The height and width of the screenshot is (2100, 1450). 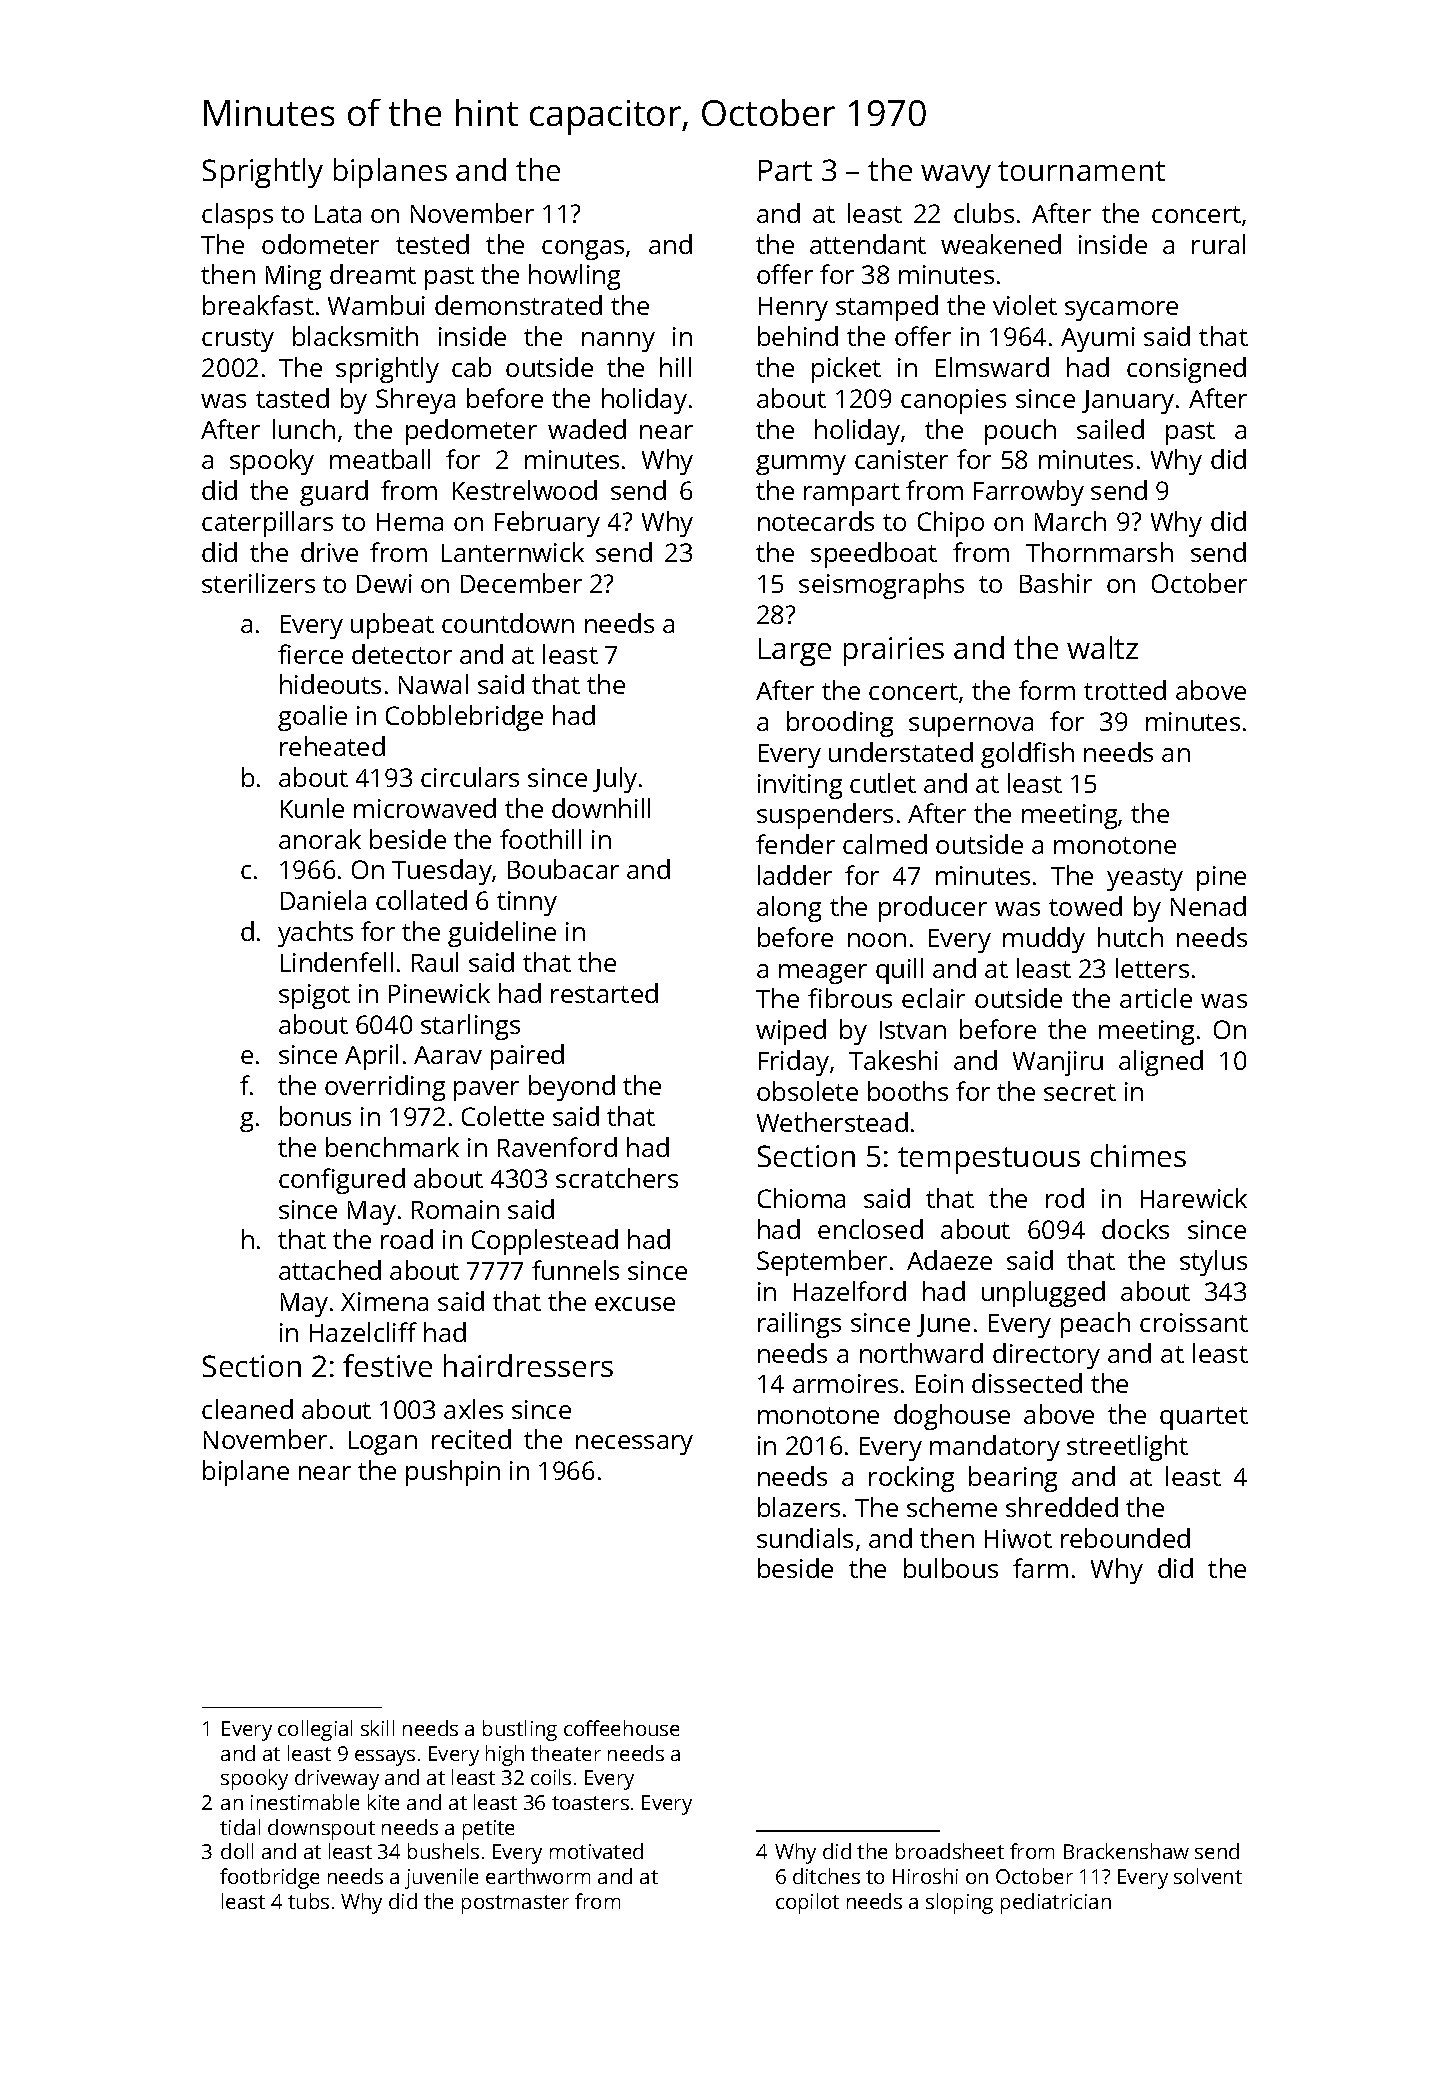 I want to click on quartet, so click(x=1204, y=1418).
